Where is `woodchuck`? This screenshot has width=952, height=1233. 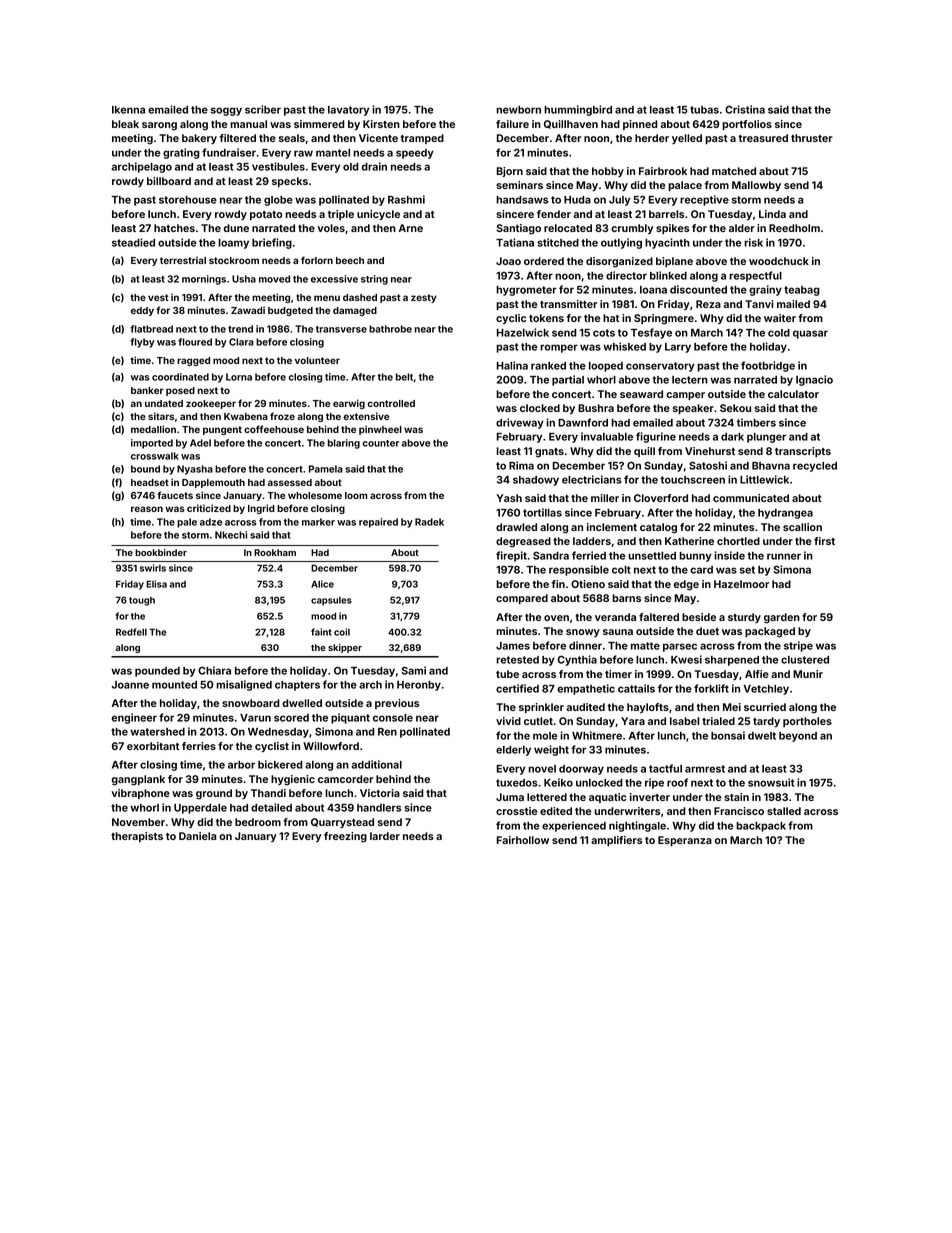
woodchuck is located at coordinates (779, 261).
